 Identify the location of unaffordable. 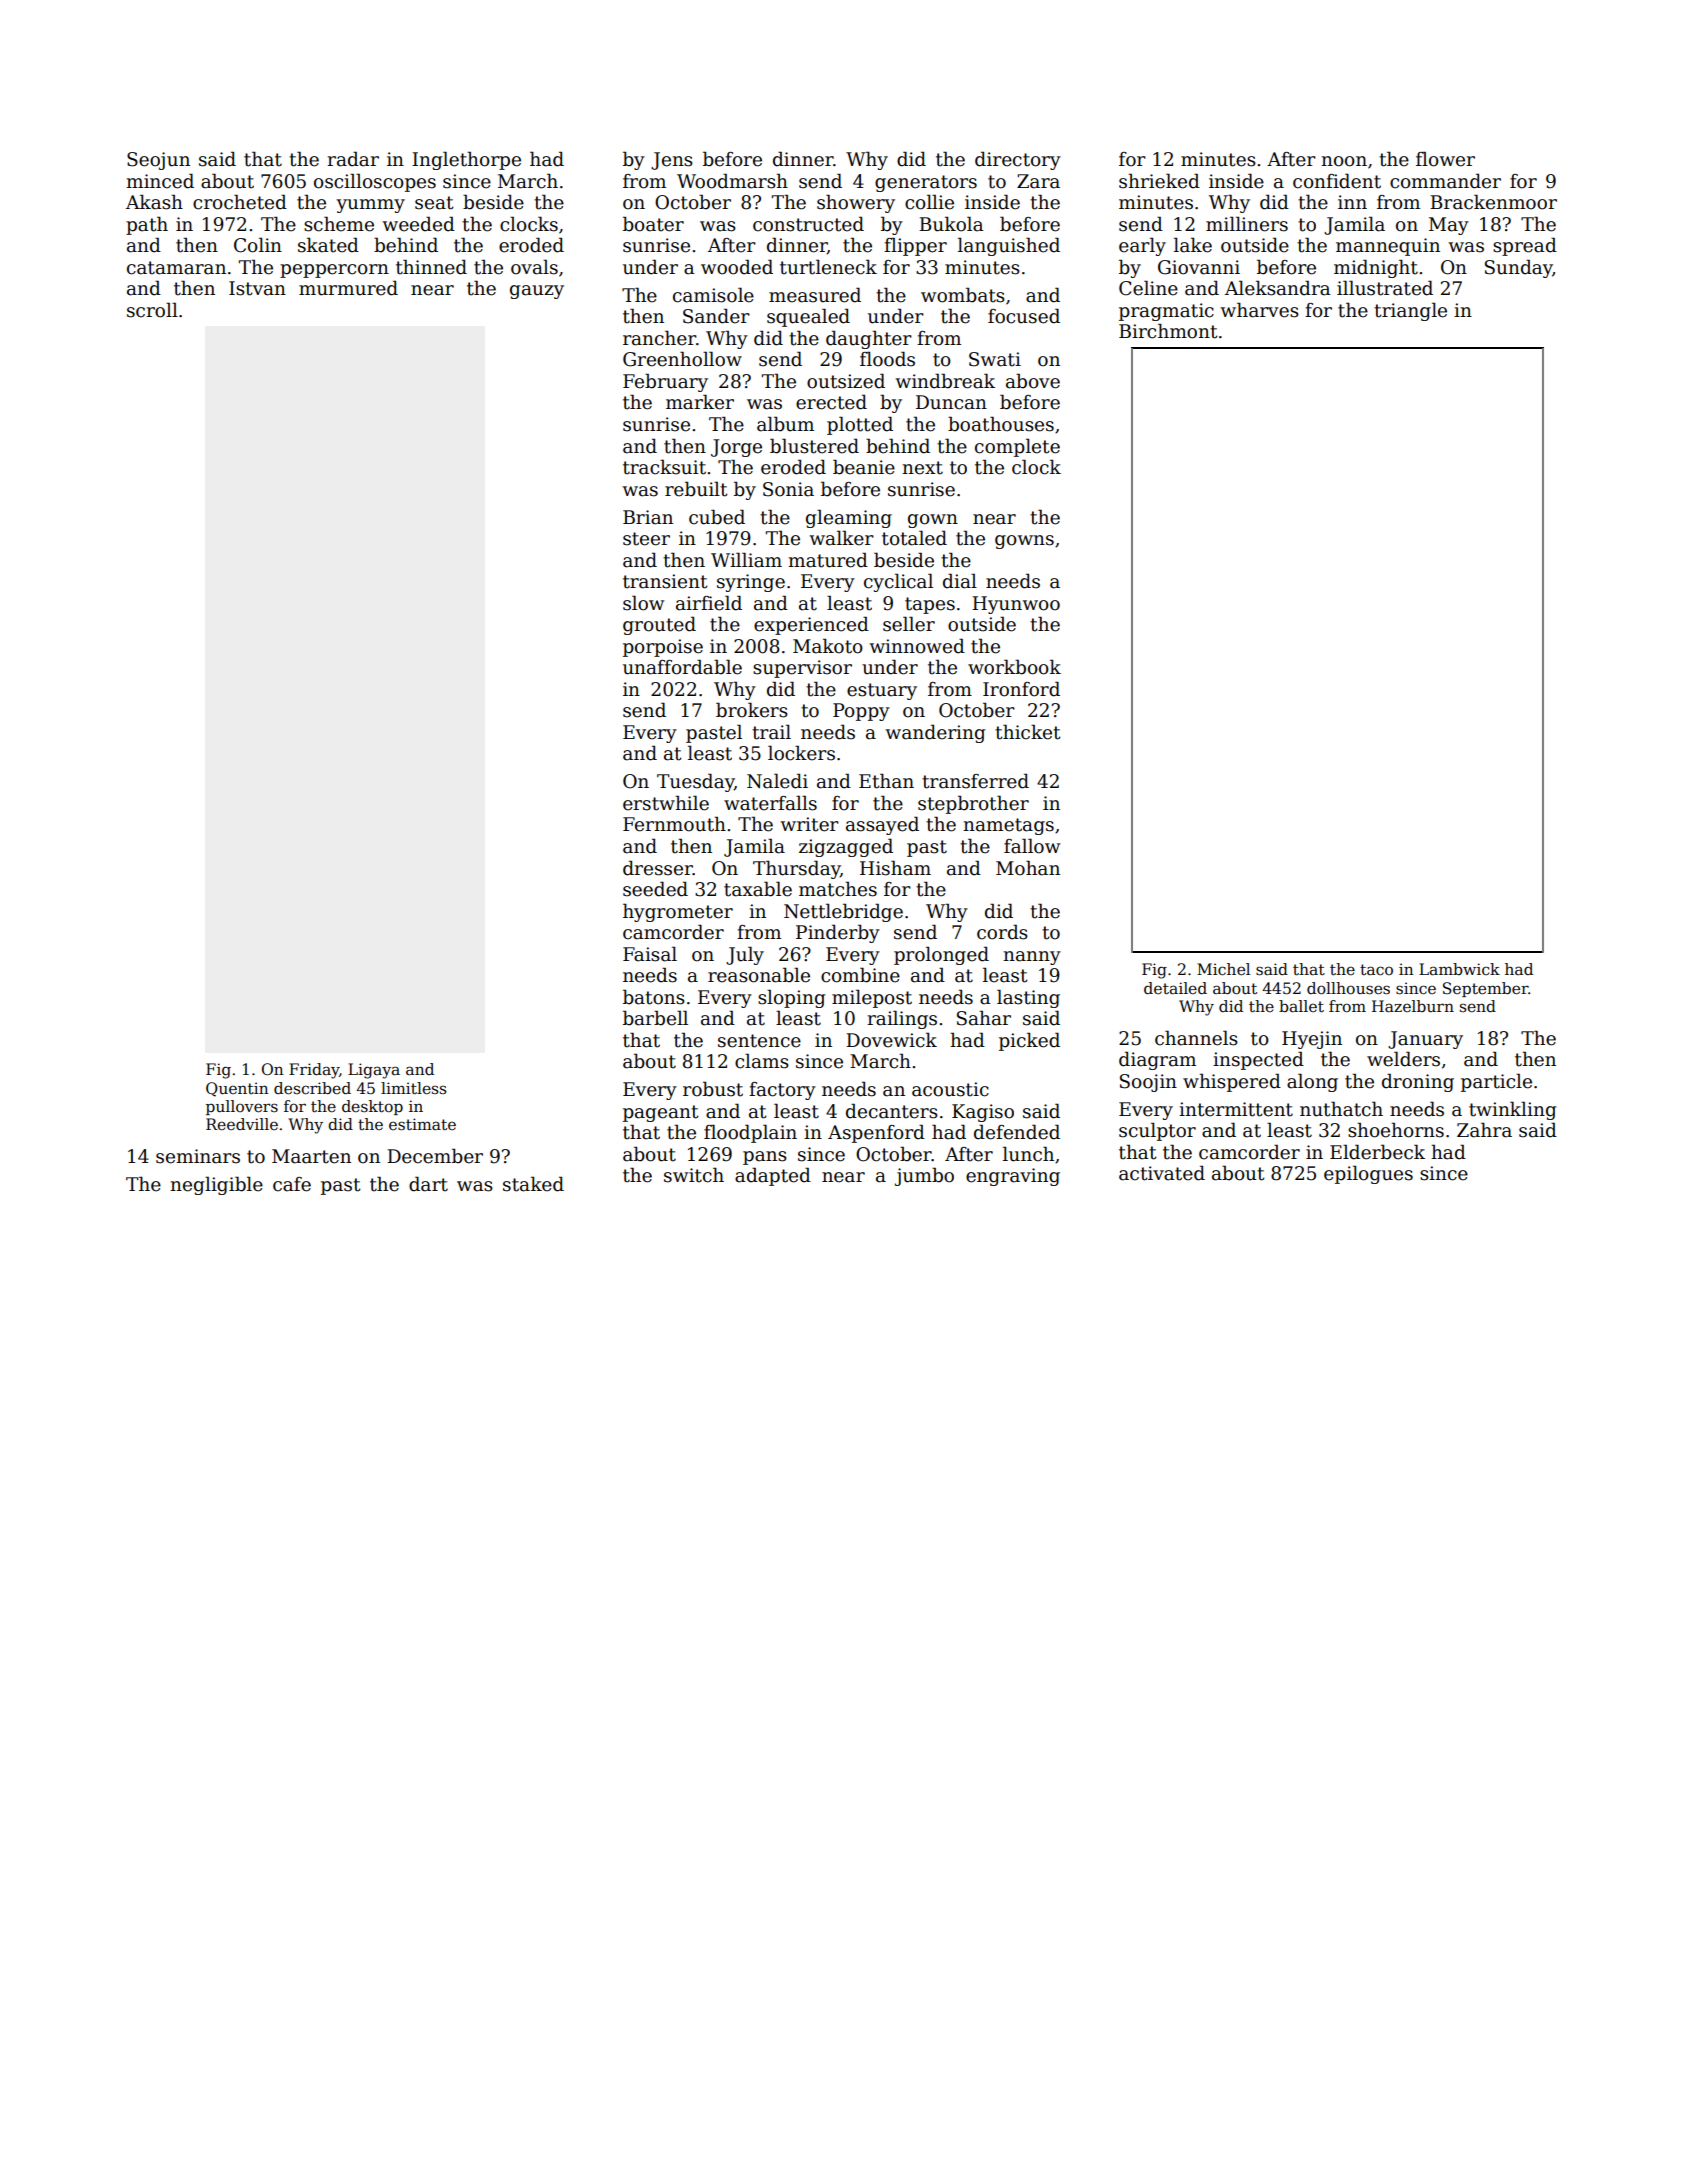
(682, 667).
